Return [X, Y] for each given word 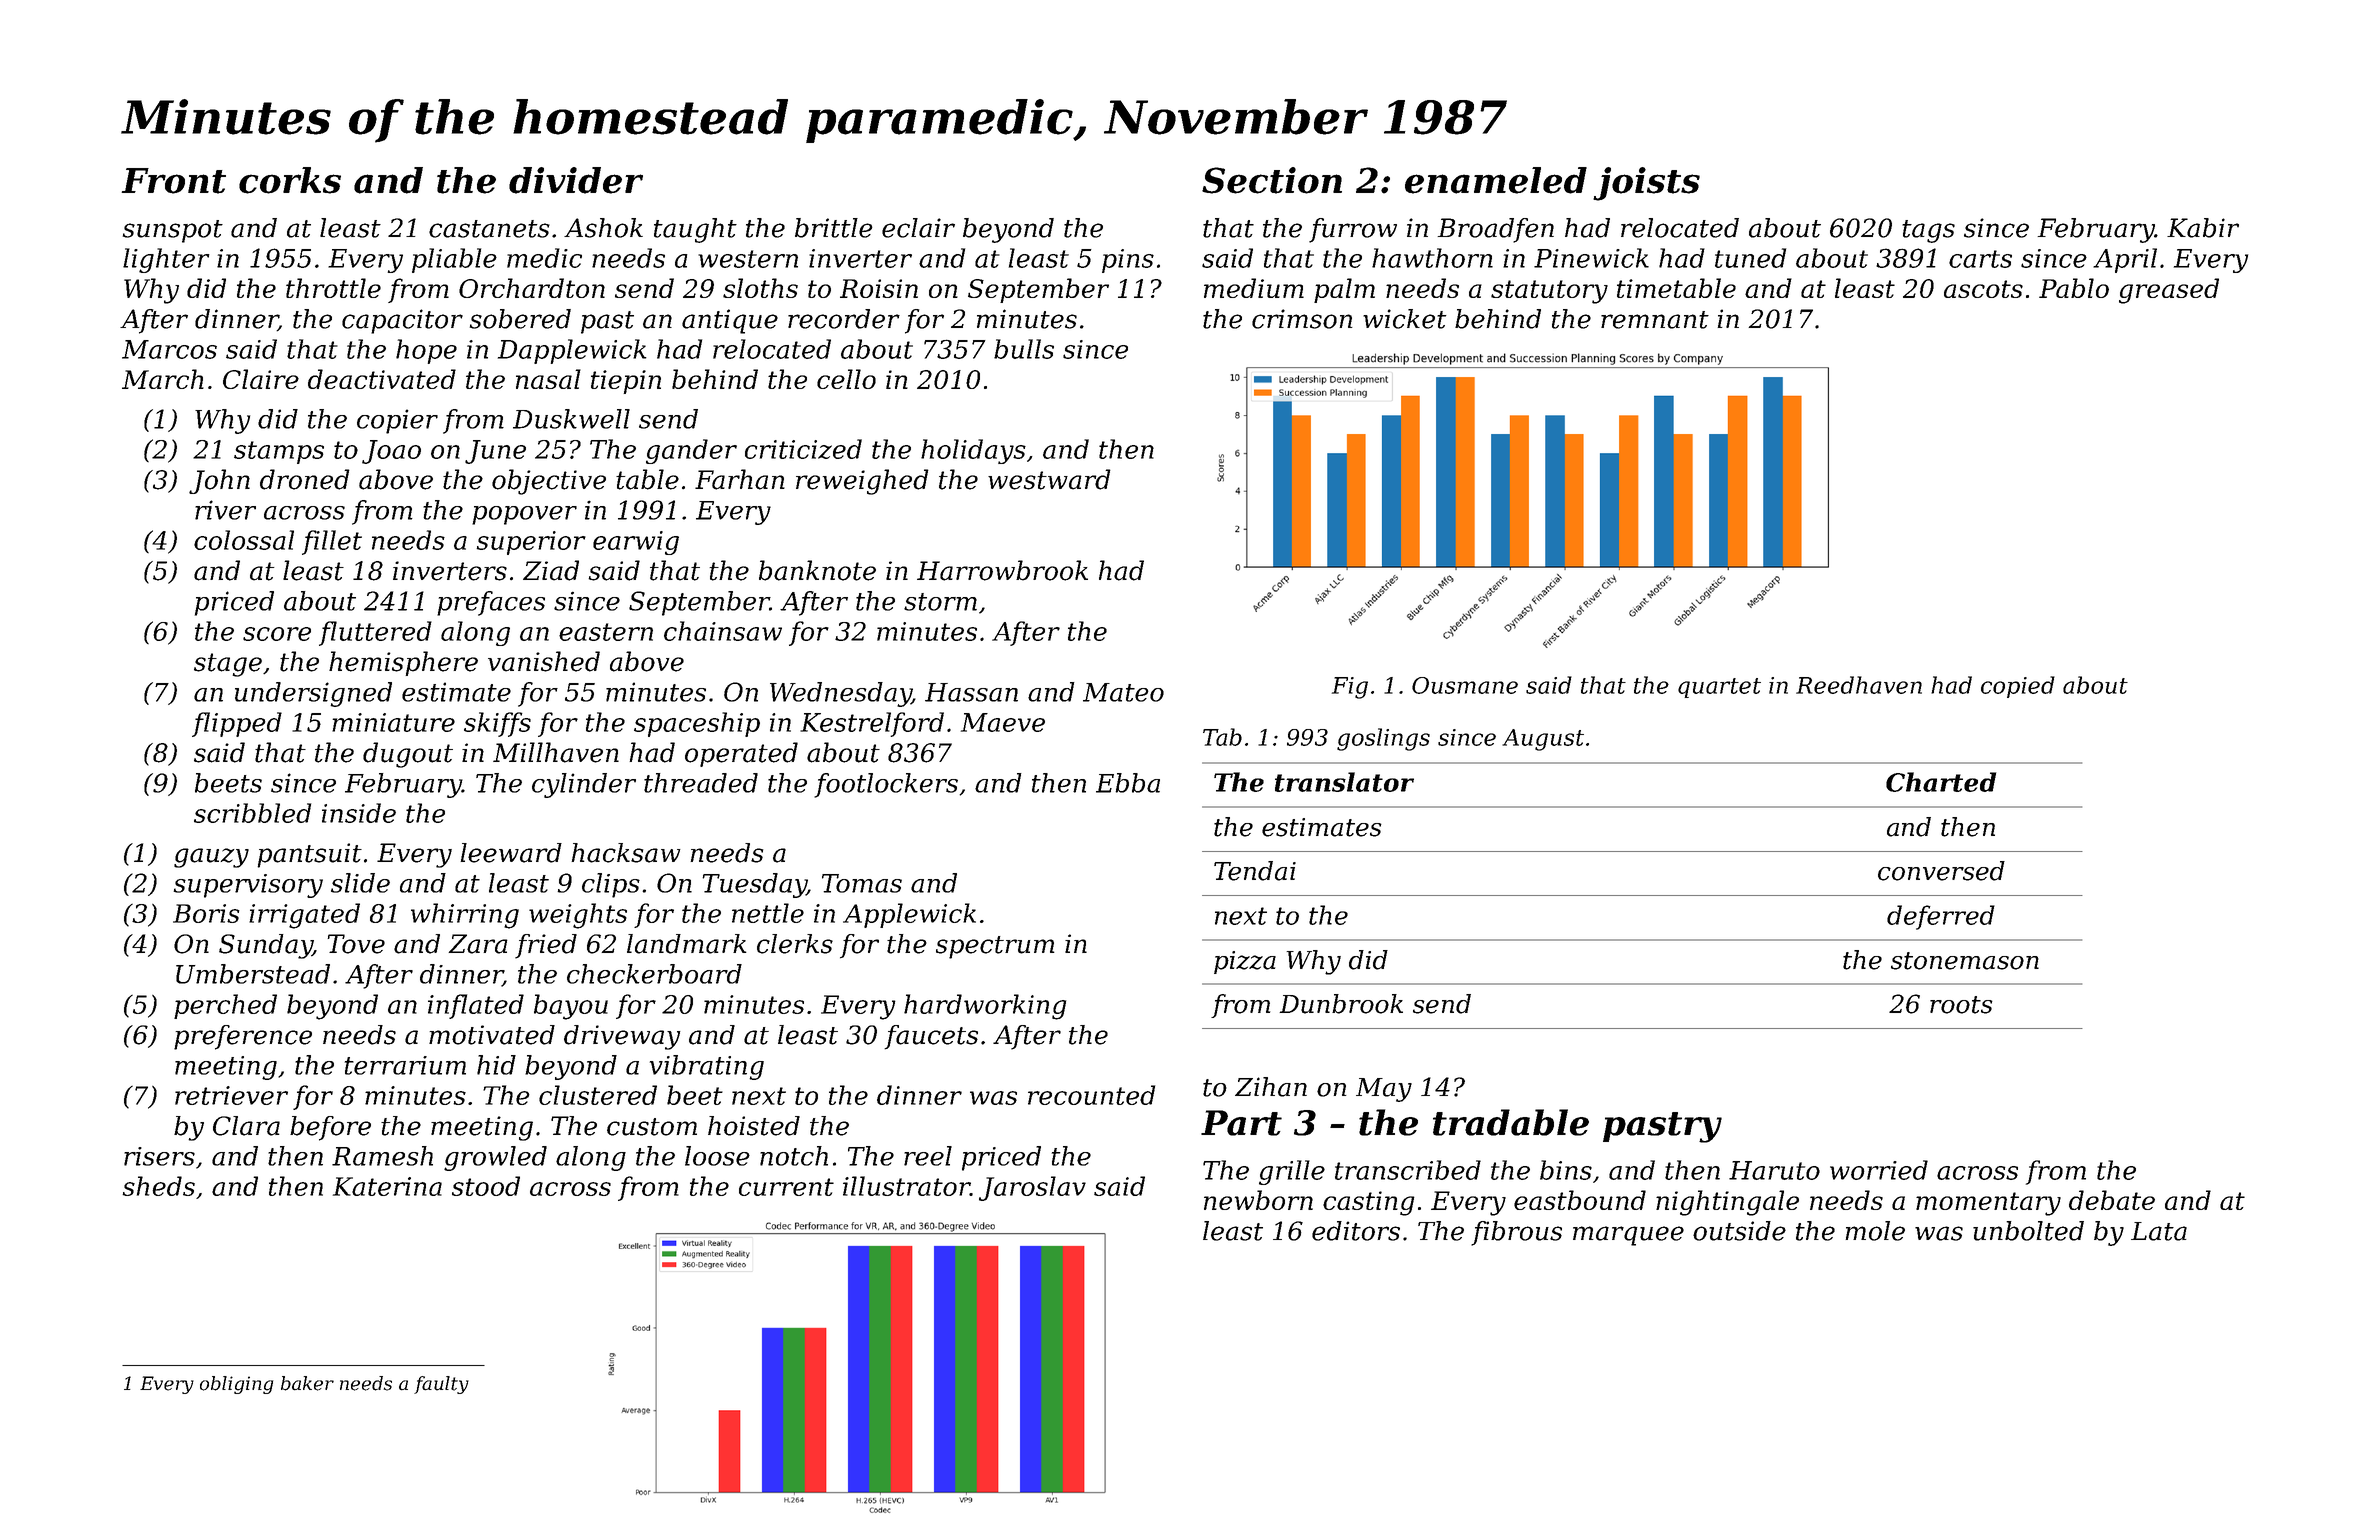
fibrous [1516, 1233]
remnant [1655, 320]
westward [1049, 479]
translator [1344, 782]
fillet [332, 542]
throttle [333, 288]
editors [1356, 1231]
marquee [1628, 1236]
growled [495, 1158]
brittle [834, 228]
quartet [1719, 688]
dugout [408, 755]
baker [307, 1383]
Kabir [2203, 228]
